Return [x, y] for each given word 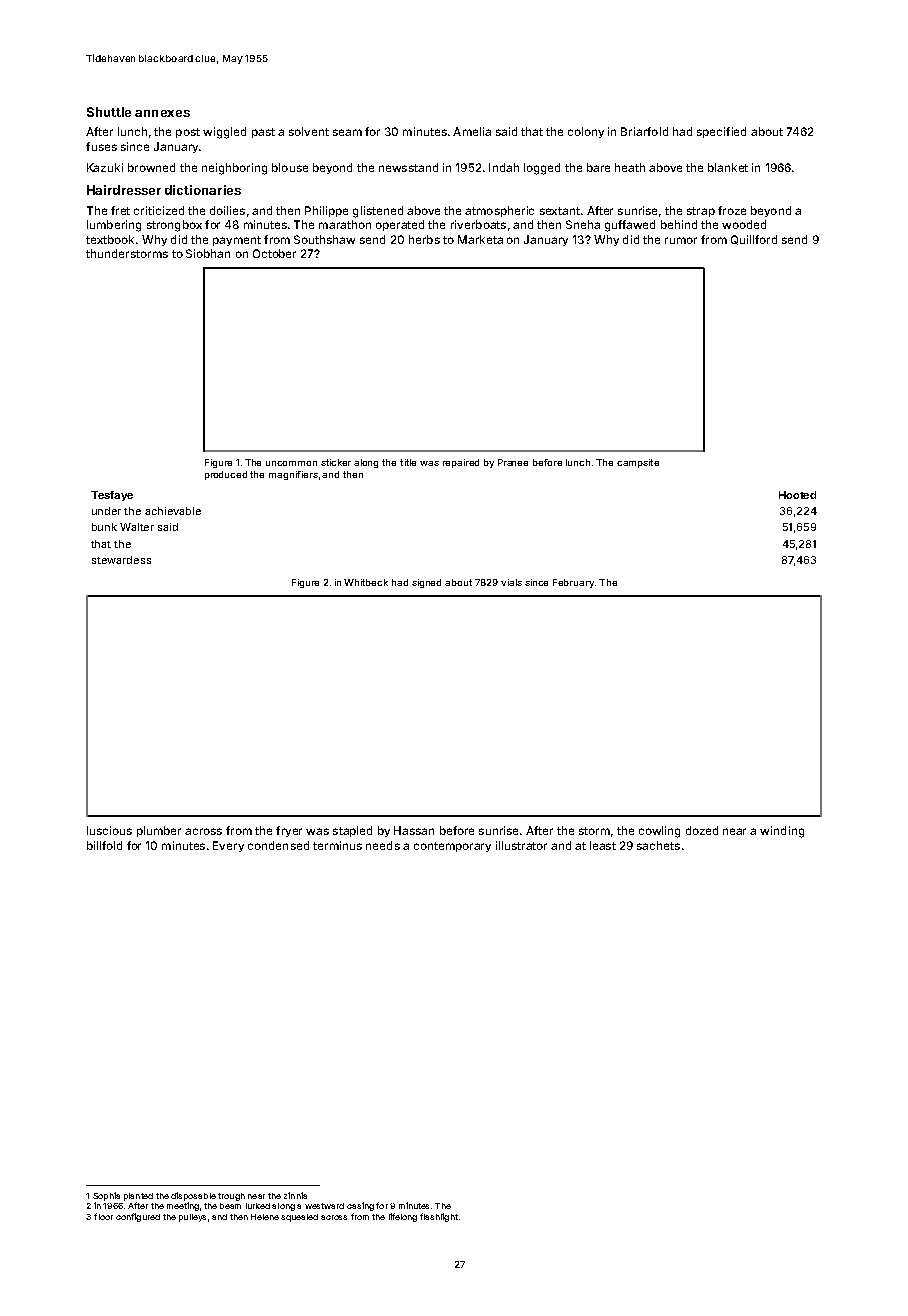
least [603, 845]
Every [228, 846]
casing [360, 1206]
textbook [110, 239]
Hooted [797, 495]
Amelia [472, 131]
